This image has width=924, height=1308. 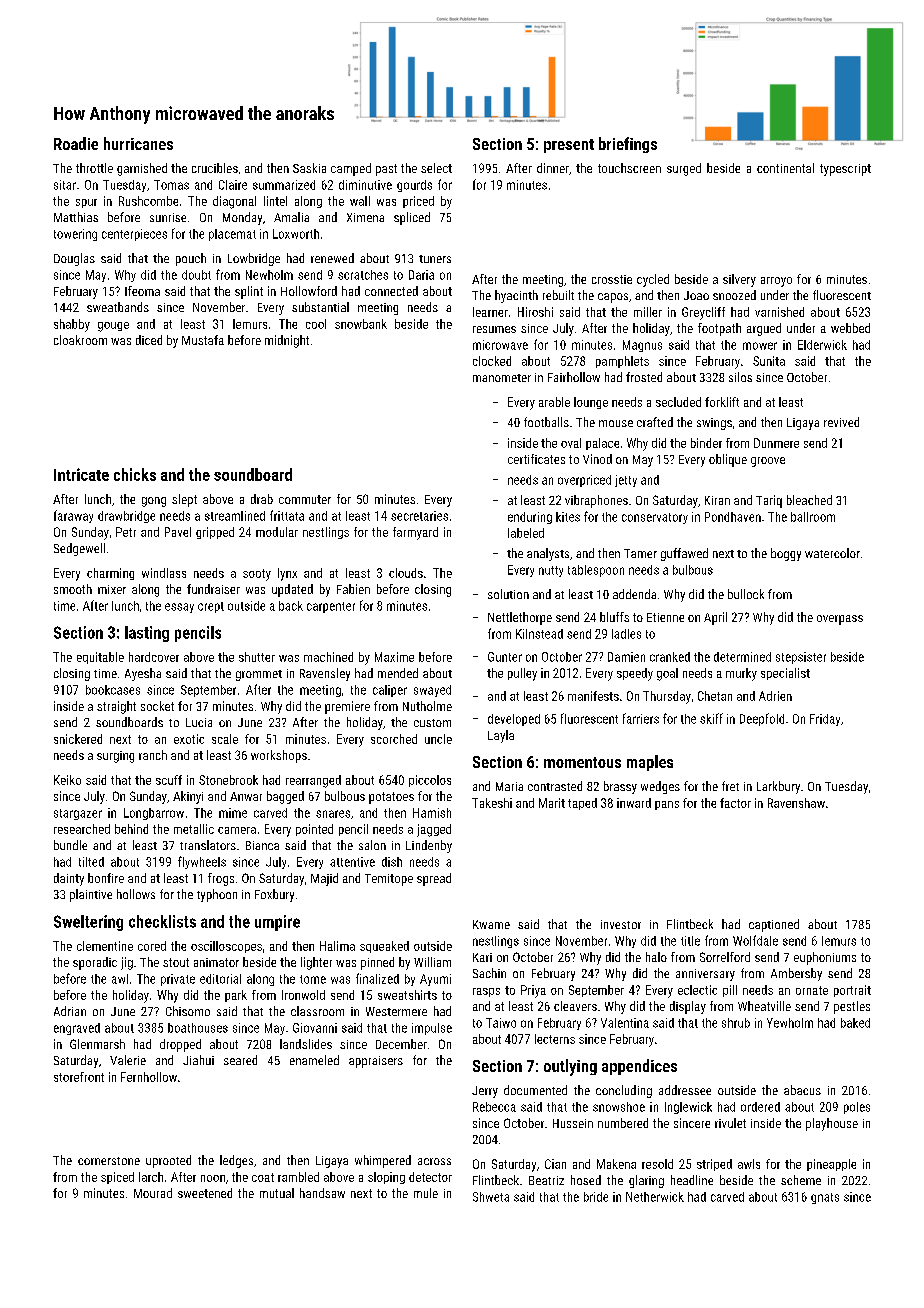 I want to click on past, so click(x=386, y=170).
